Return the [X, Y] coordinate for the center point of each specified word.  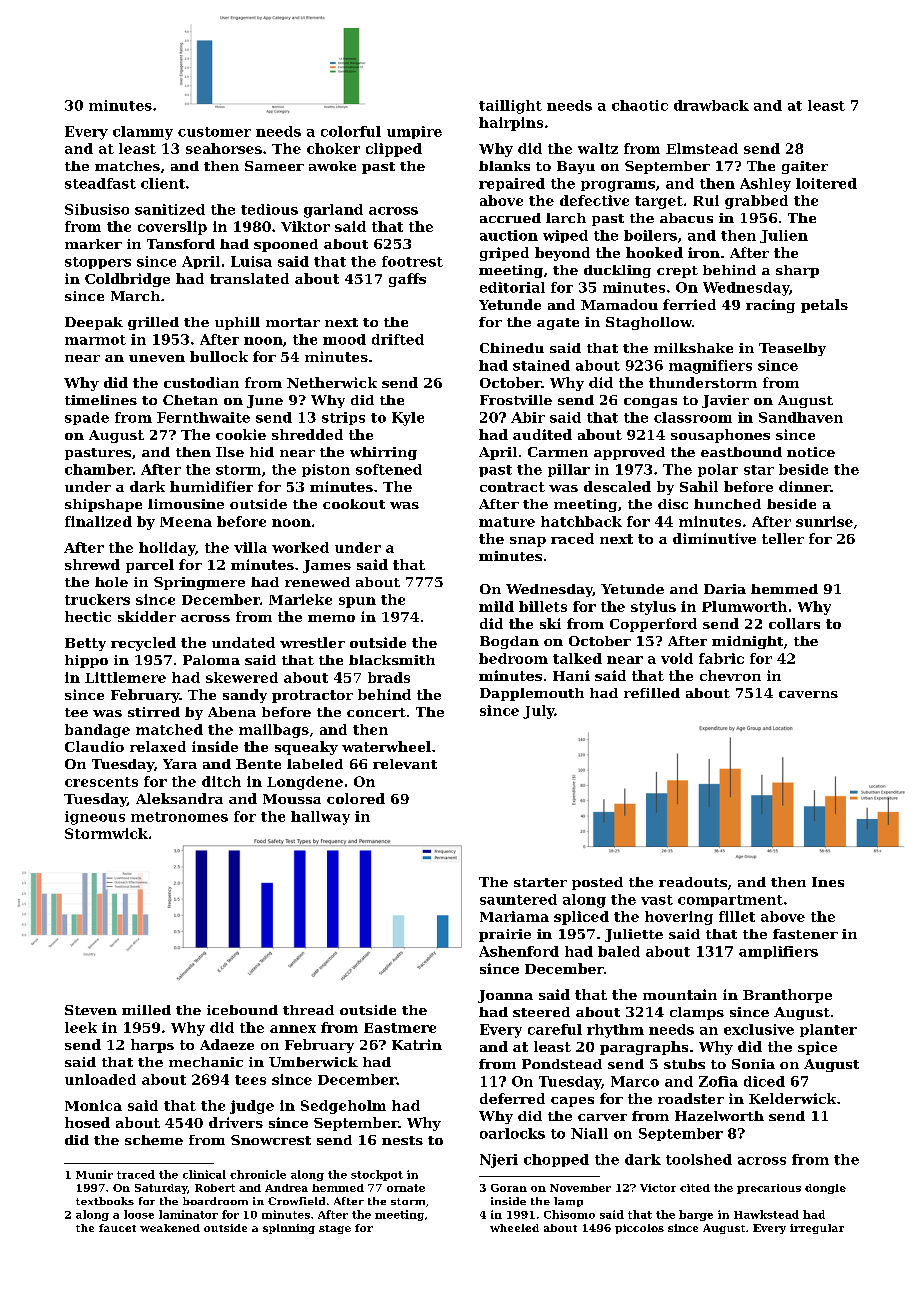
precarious [769, 1189]
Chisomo [569, 1214]
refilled [652, 693]
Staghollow [649, 323]
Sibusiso [97, 209]
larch [566, 218]
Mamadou [619, 304]
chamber [99, 469]
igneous [95, 818]
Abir [528, 417]
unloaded [100, 1079]
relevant [405, 764]
